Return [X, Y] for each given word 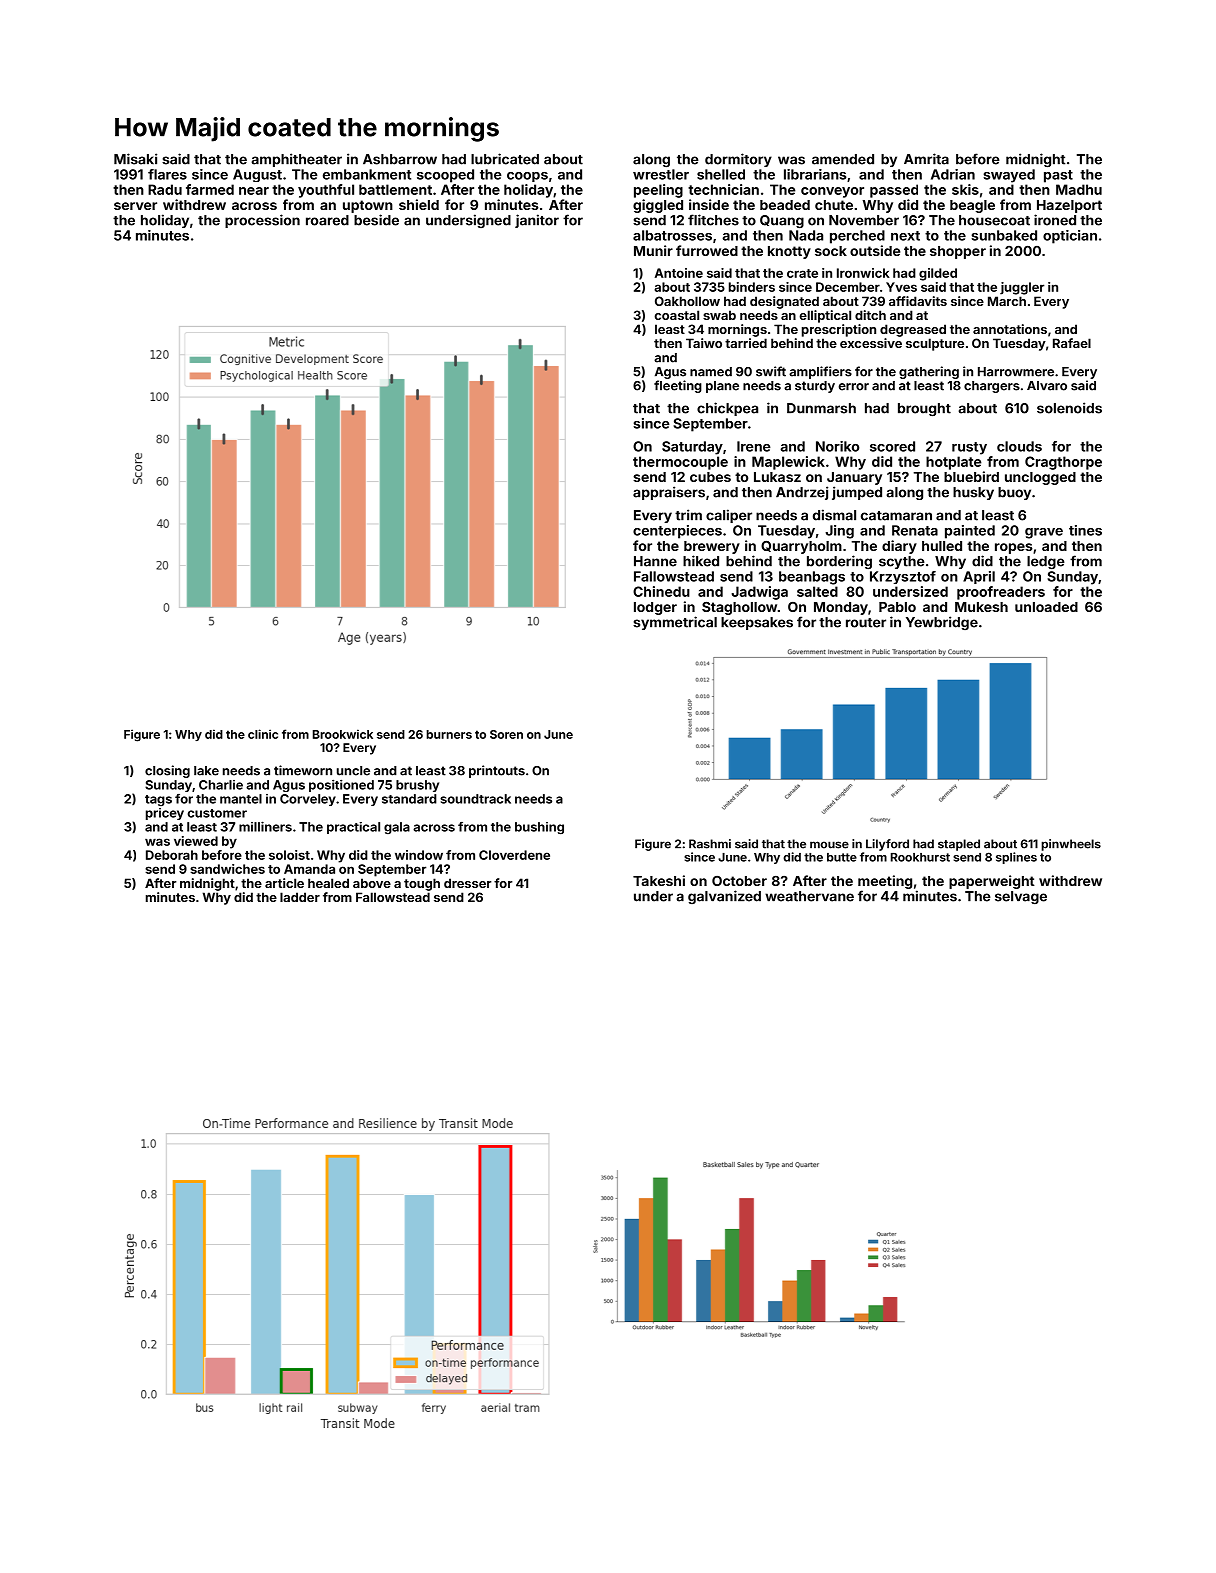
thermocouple [680, 463]
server [135, 206]
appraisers [669, 493]
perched [857, 237]
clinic [263, 734]
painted [970, 532]
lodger [655, 608]
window [419, 855]
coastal [677, 315]
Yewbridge [942, 623]
